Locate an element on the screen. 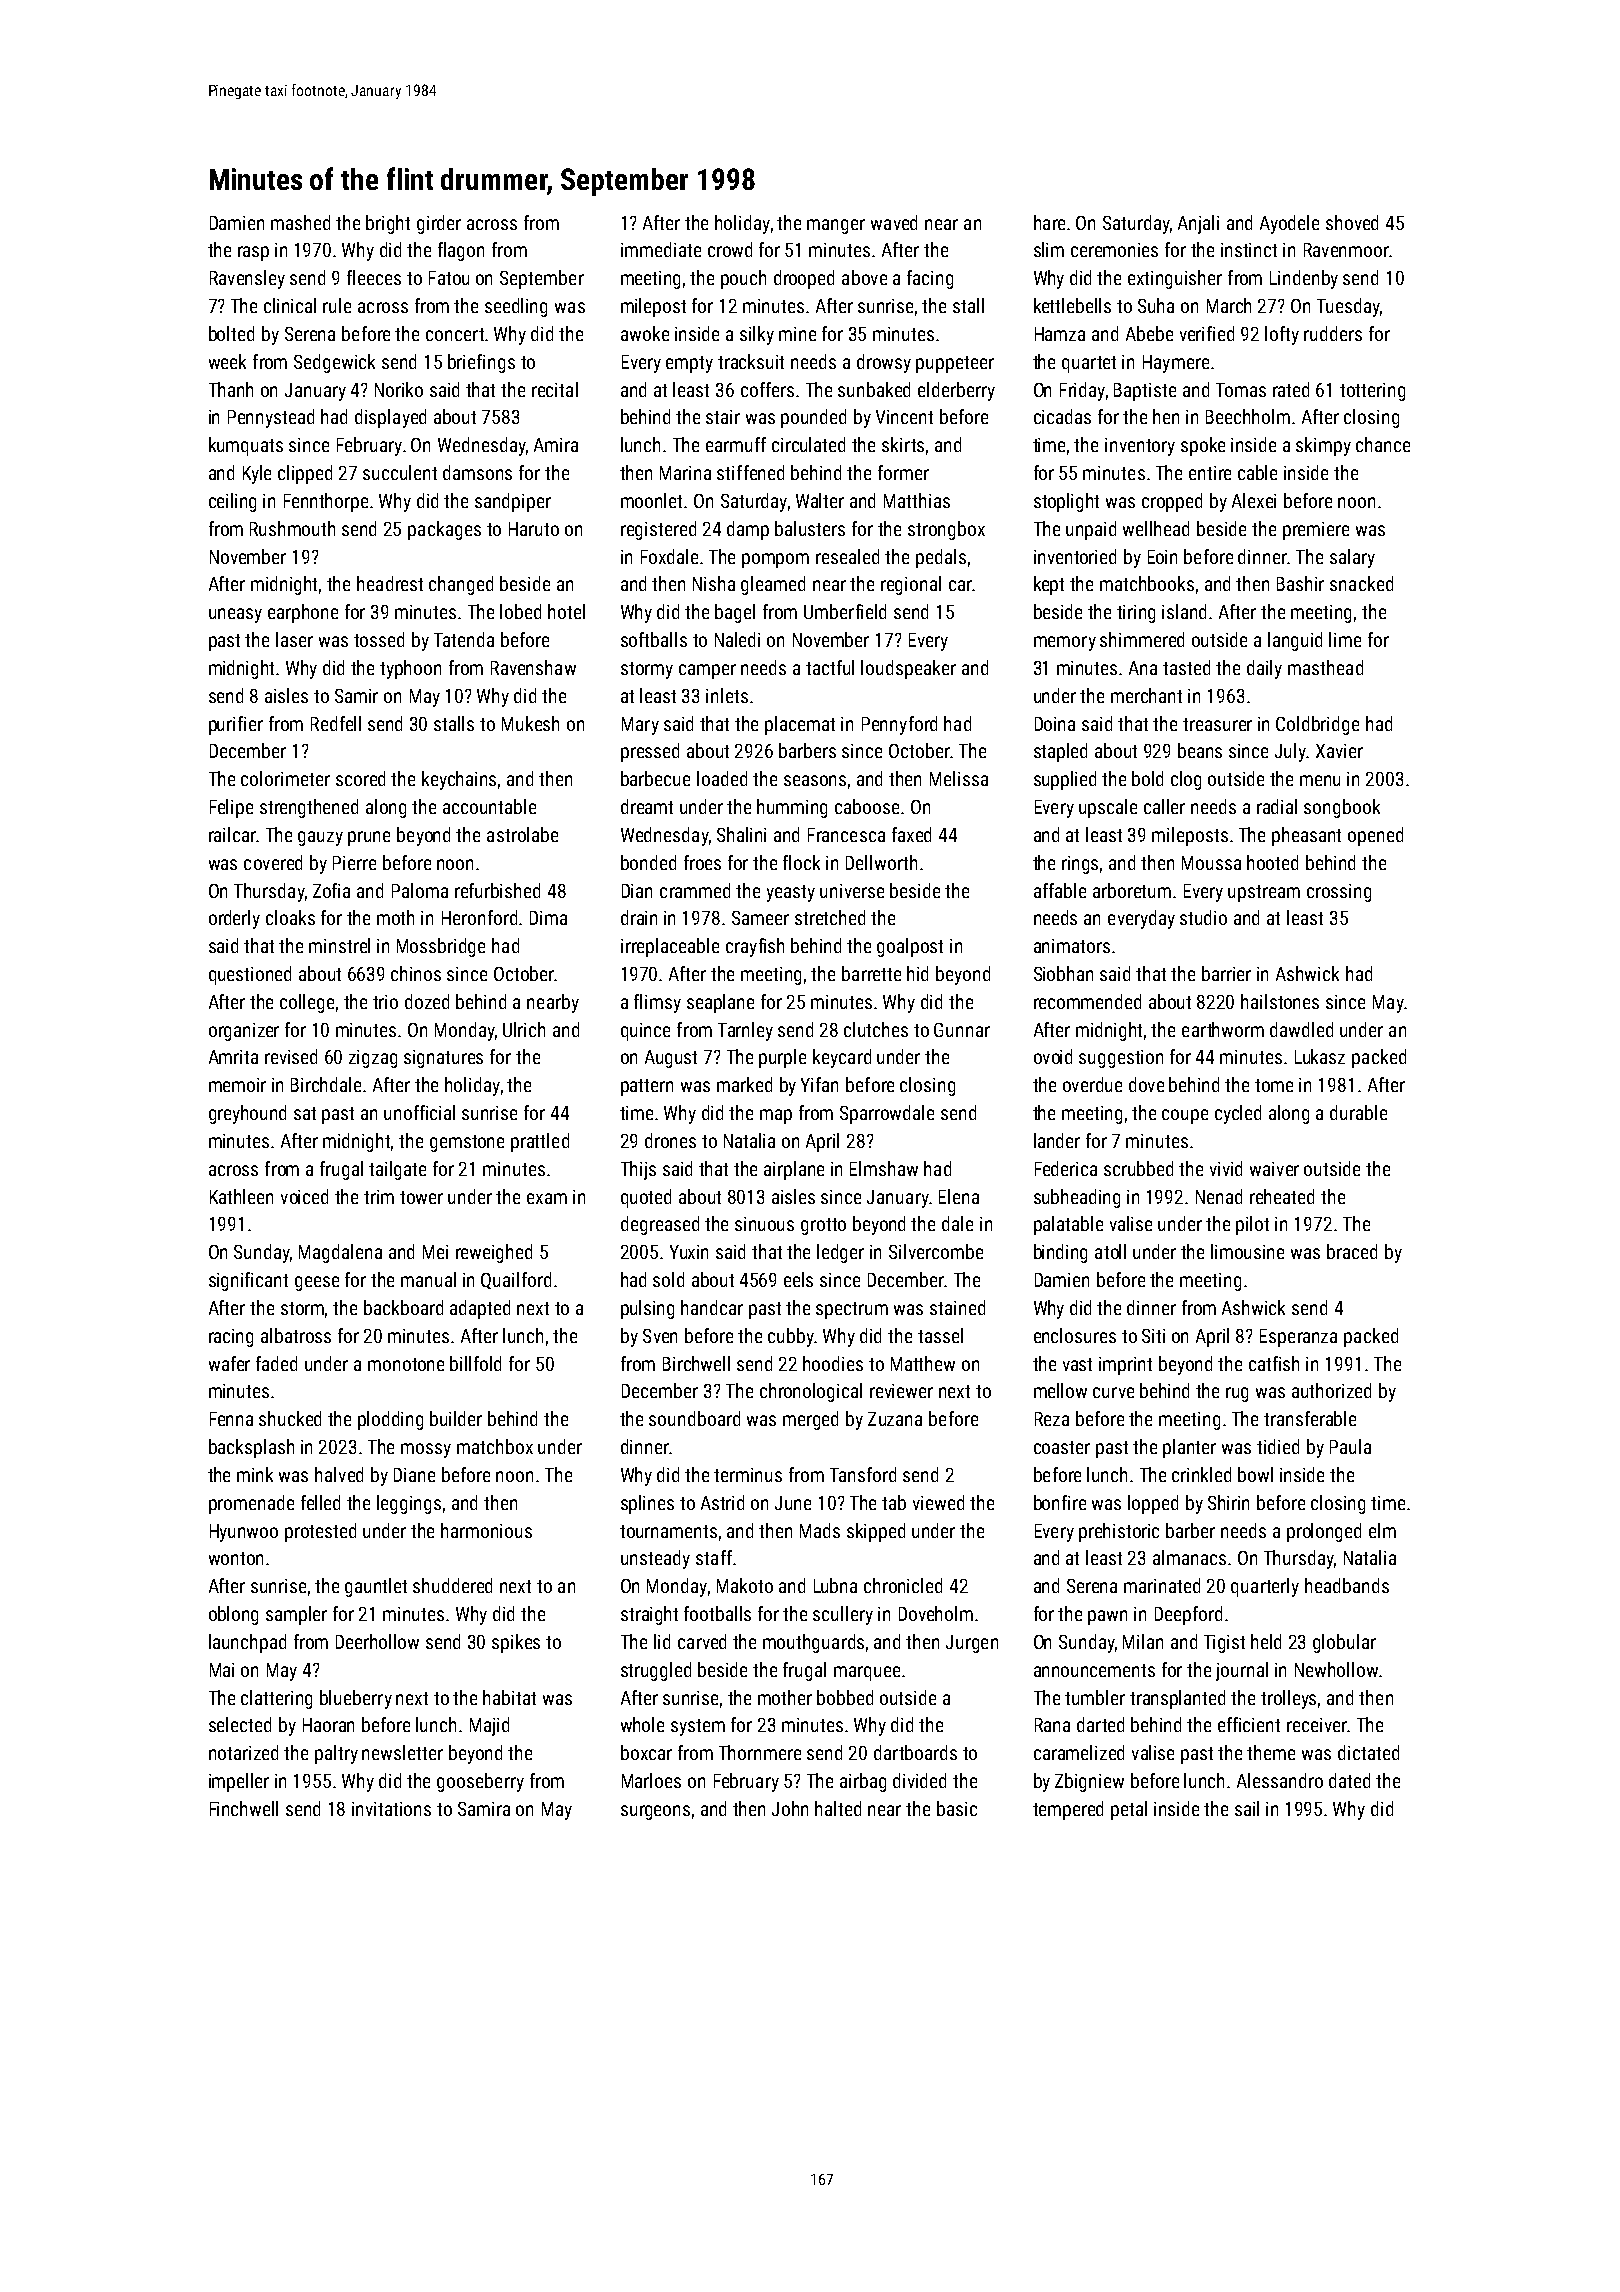 Image resolution: width=1620 pixels, height=2292 pixels. covered is located at coordinates (273, 862).
